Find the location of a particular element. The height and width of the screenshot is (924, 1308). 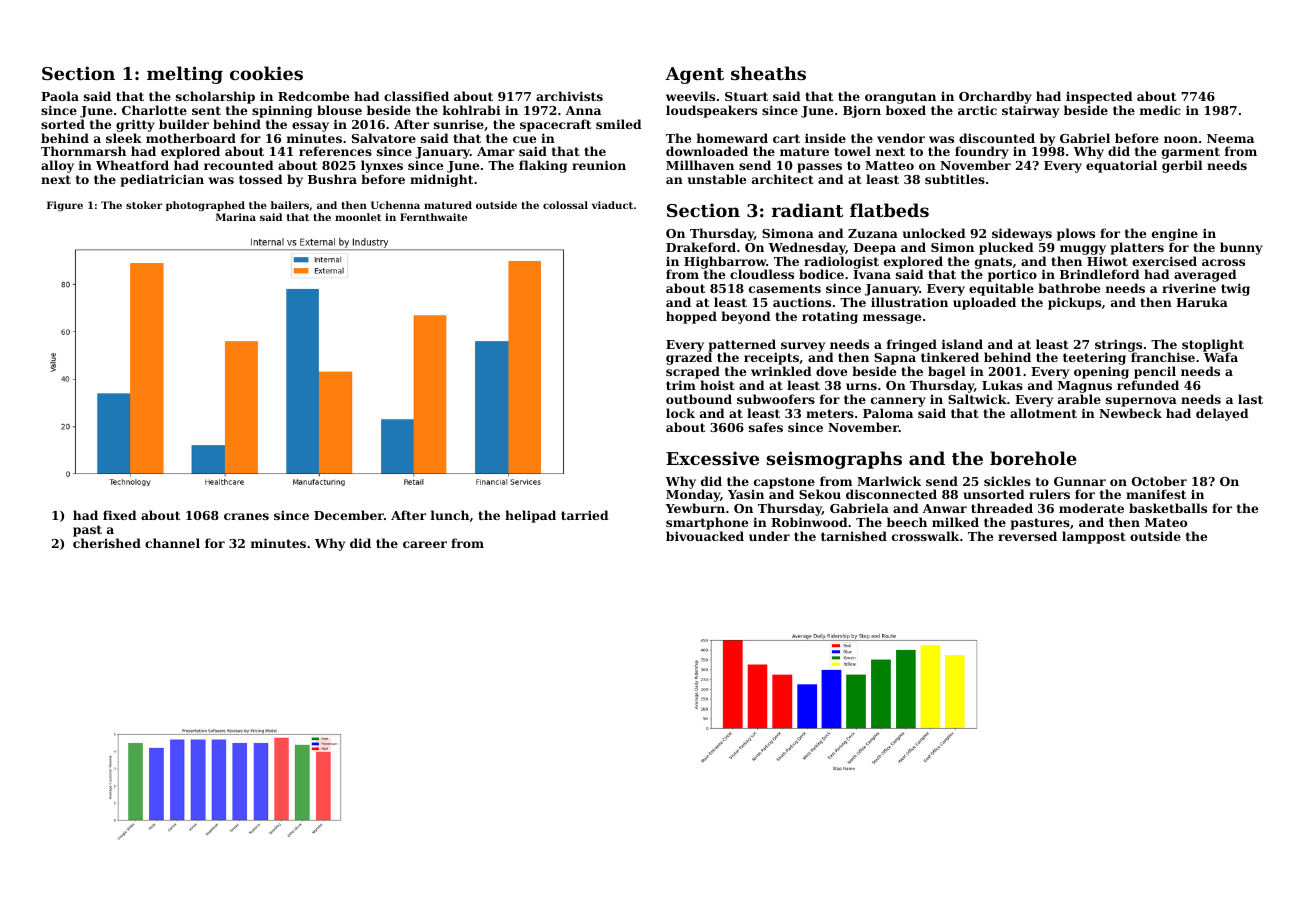

sheaths is located at coordinates (768, 73).
